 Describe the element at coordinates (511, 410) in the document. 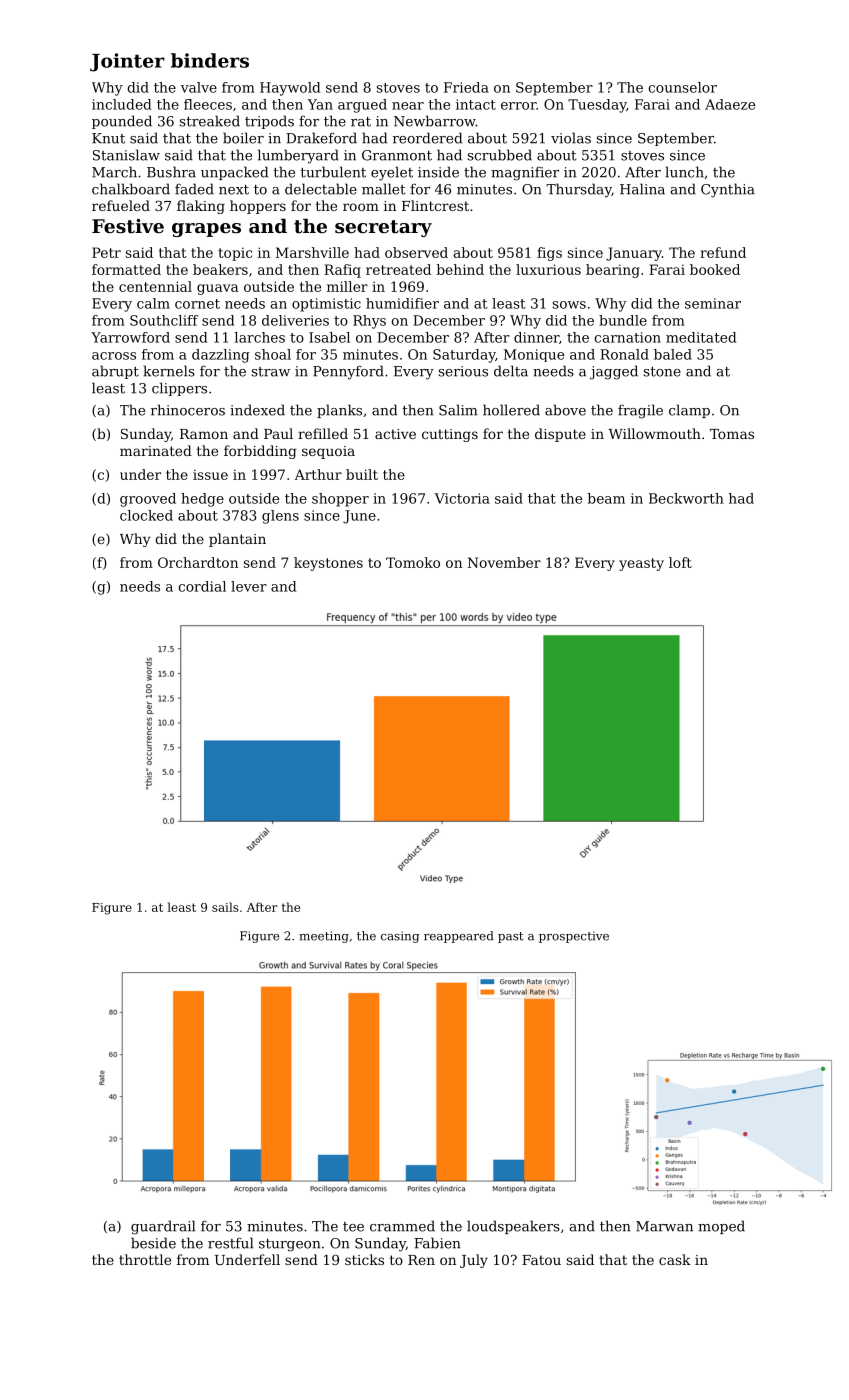

I see `hollered` at that location.
